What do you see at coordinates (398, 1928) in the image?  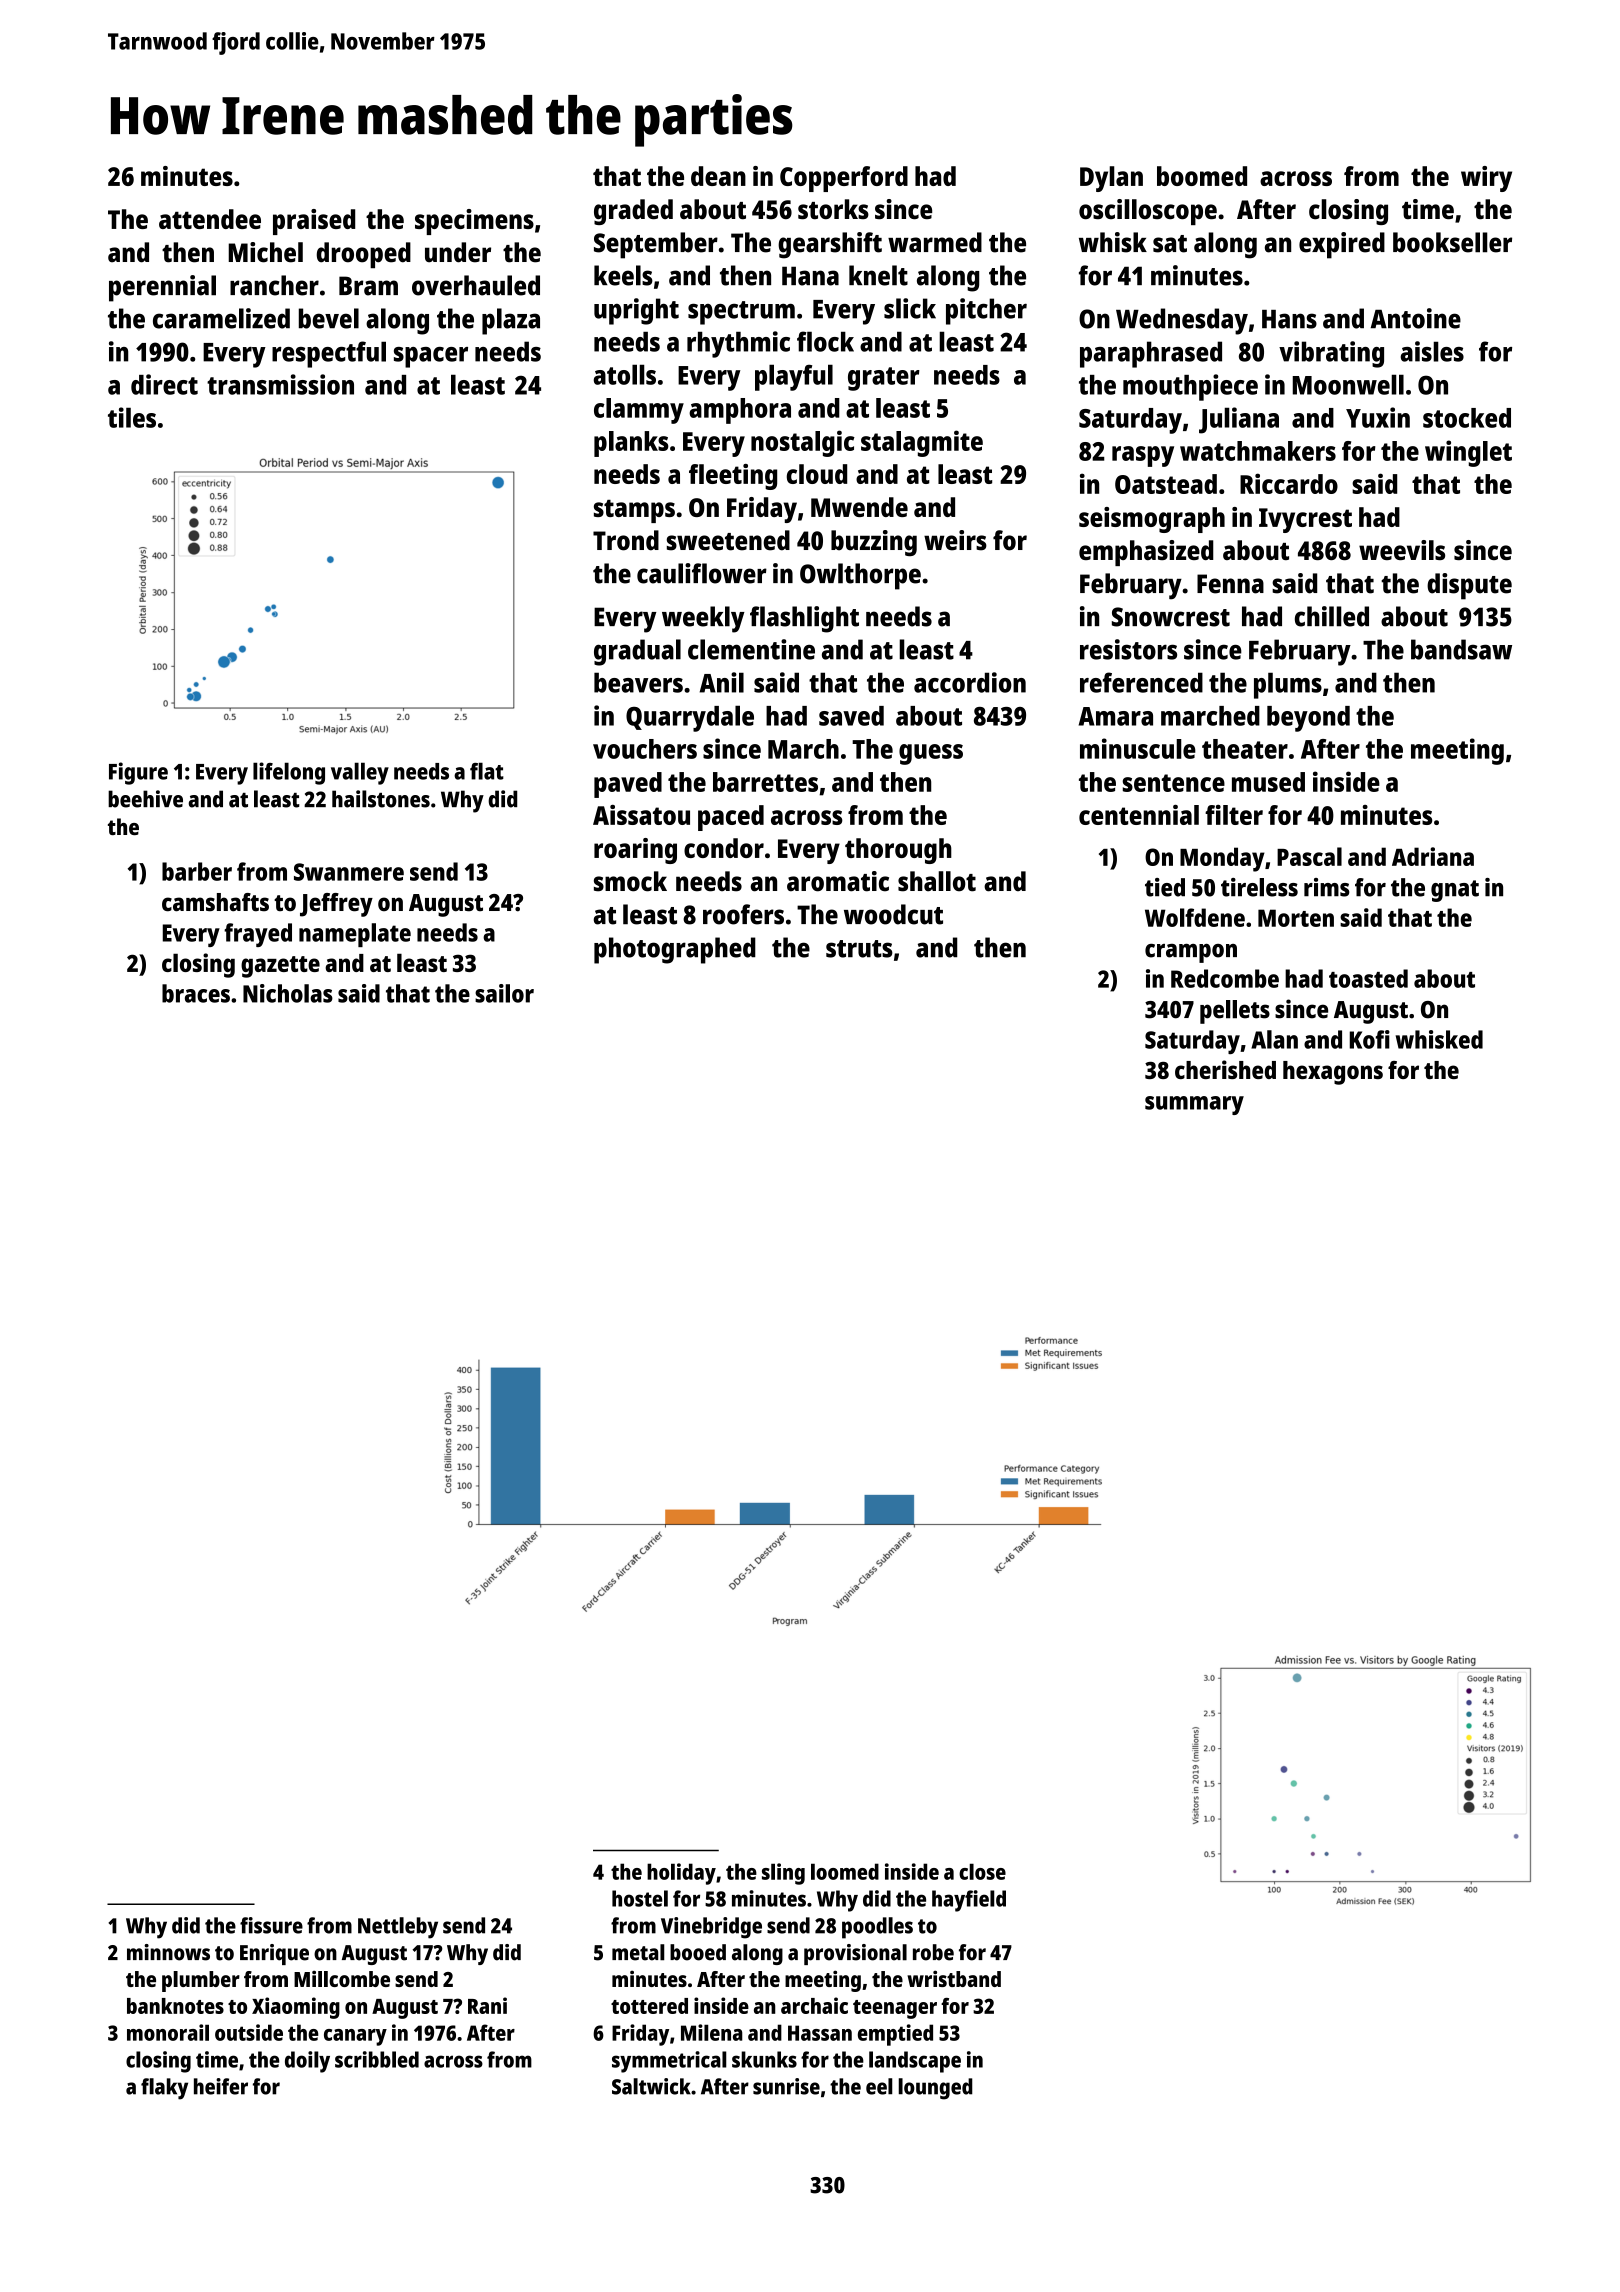 I see `Nettleby` at bounding box center [398, 1928].
